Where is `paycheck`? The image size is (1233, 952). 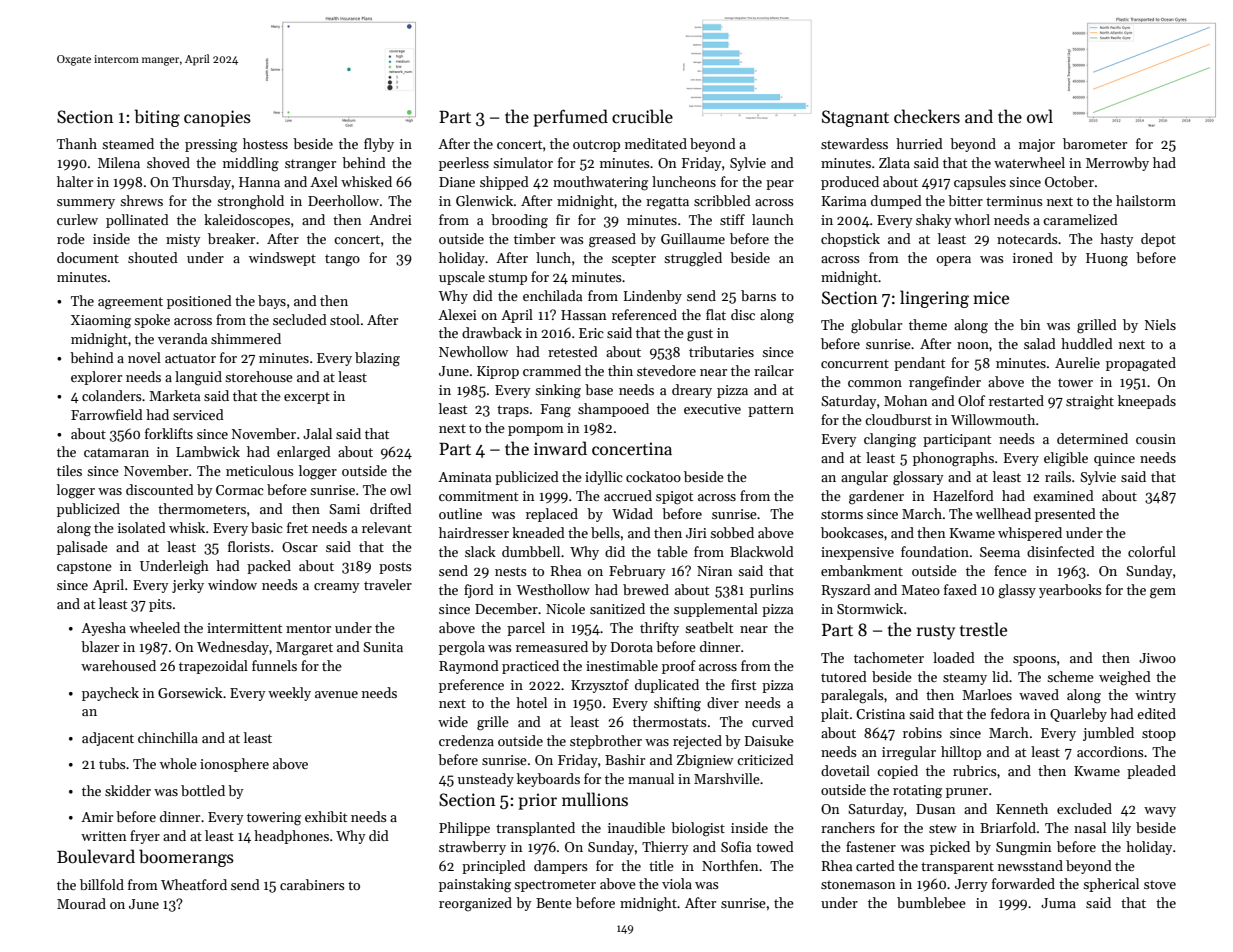
paycheck is located at coordinates (110, 694).
